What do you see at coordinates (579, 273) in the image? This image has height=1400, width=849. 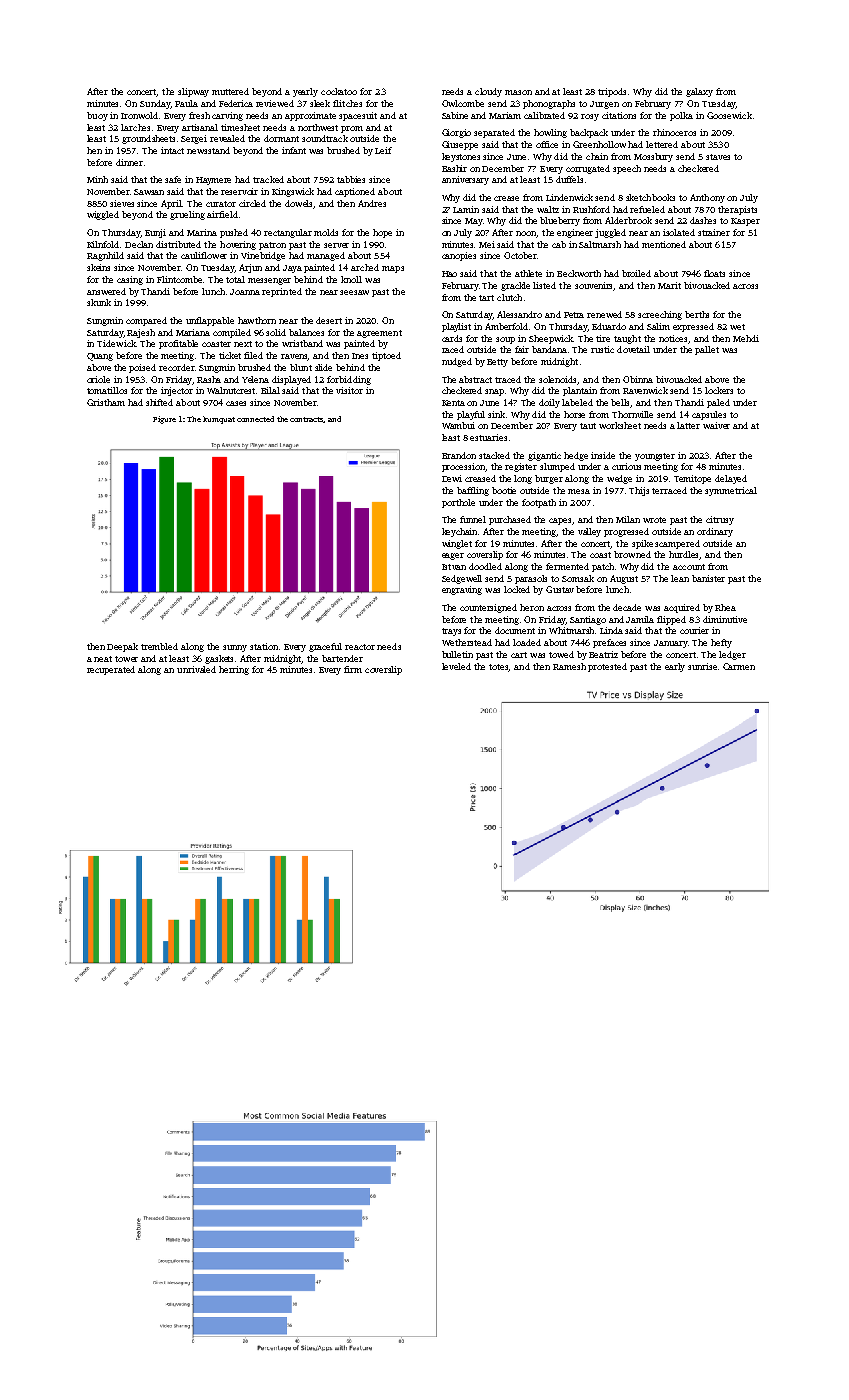 I see `Beckworth` at bounding box center [579, 273].
